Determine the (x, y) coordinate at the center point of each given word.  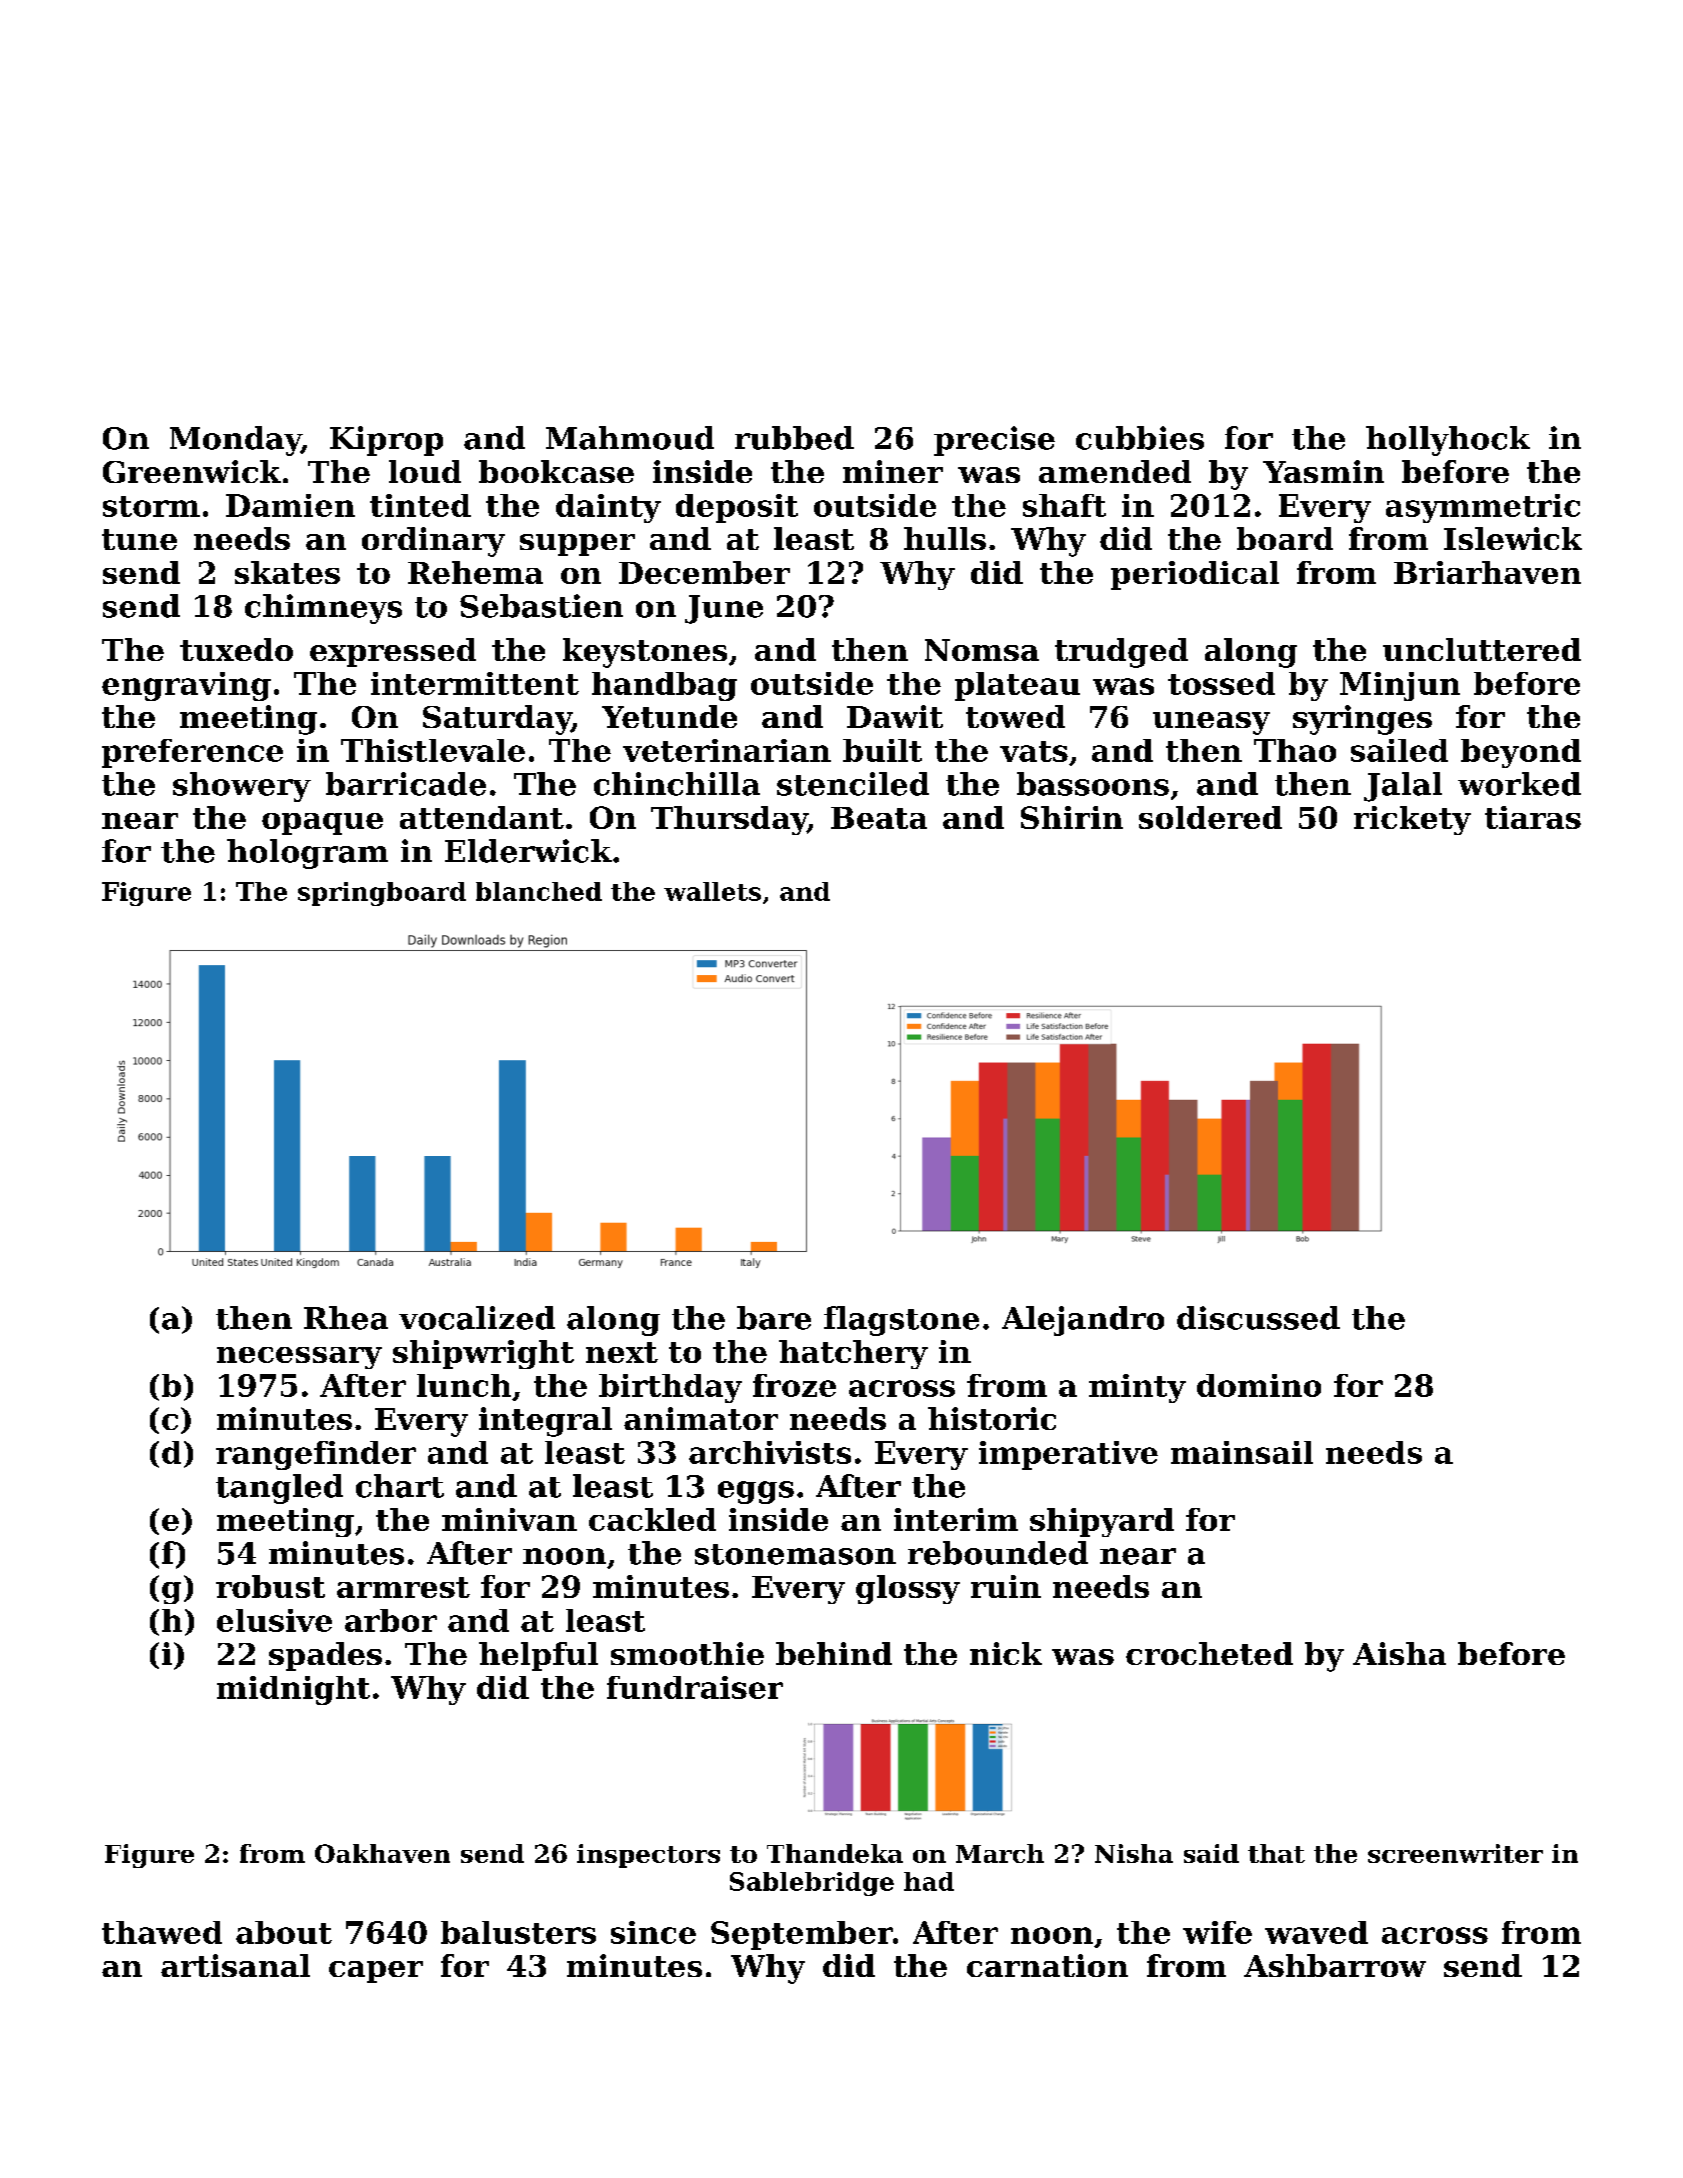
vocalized (477, 1318)
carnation (1047, 1965)
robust (270, 1586)
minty (1137, 1388)
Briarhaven (1487, 572)
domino (1259, 1385)
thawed (162, 1932)
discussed (1258, 1318)
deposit (737, 508)
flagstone (901, 1321)
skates (287, 572)
